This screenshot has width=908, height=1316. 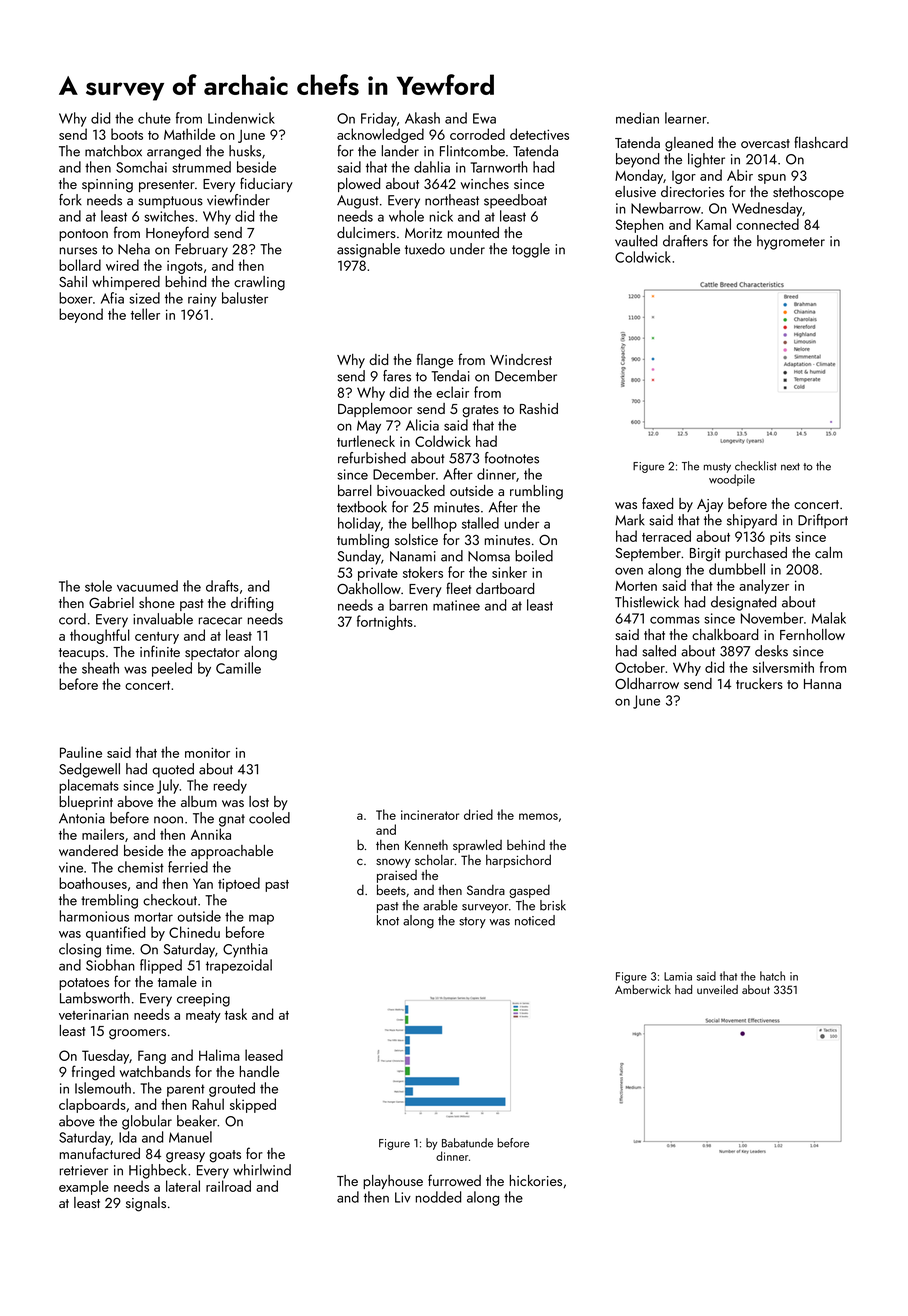 I want to click on unveiled, so click(x=717, y=989).
